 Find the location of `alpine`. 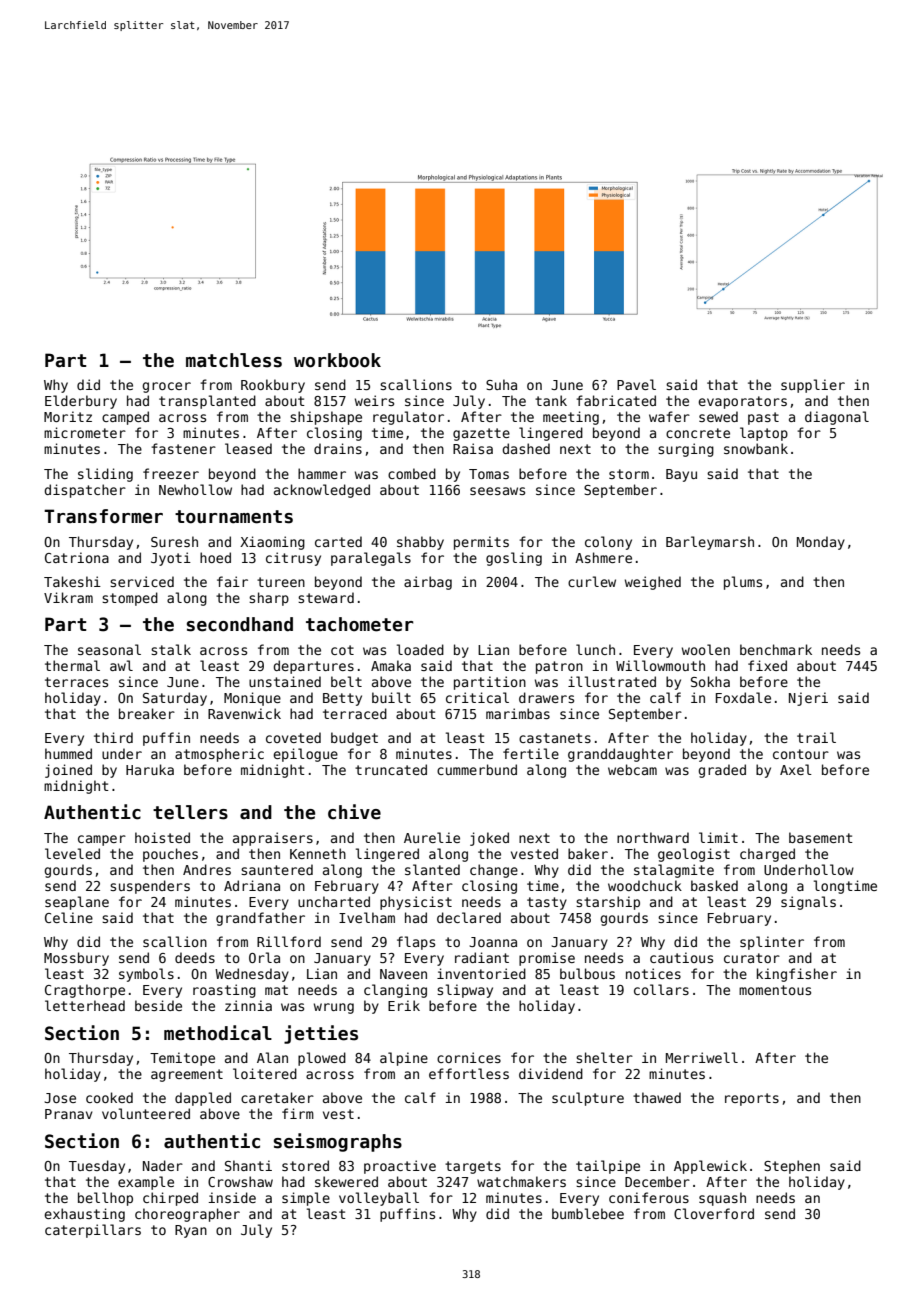

alpine is located at coordinates (404, 1059).
